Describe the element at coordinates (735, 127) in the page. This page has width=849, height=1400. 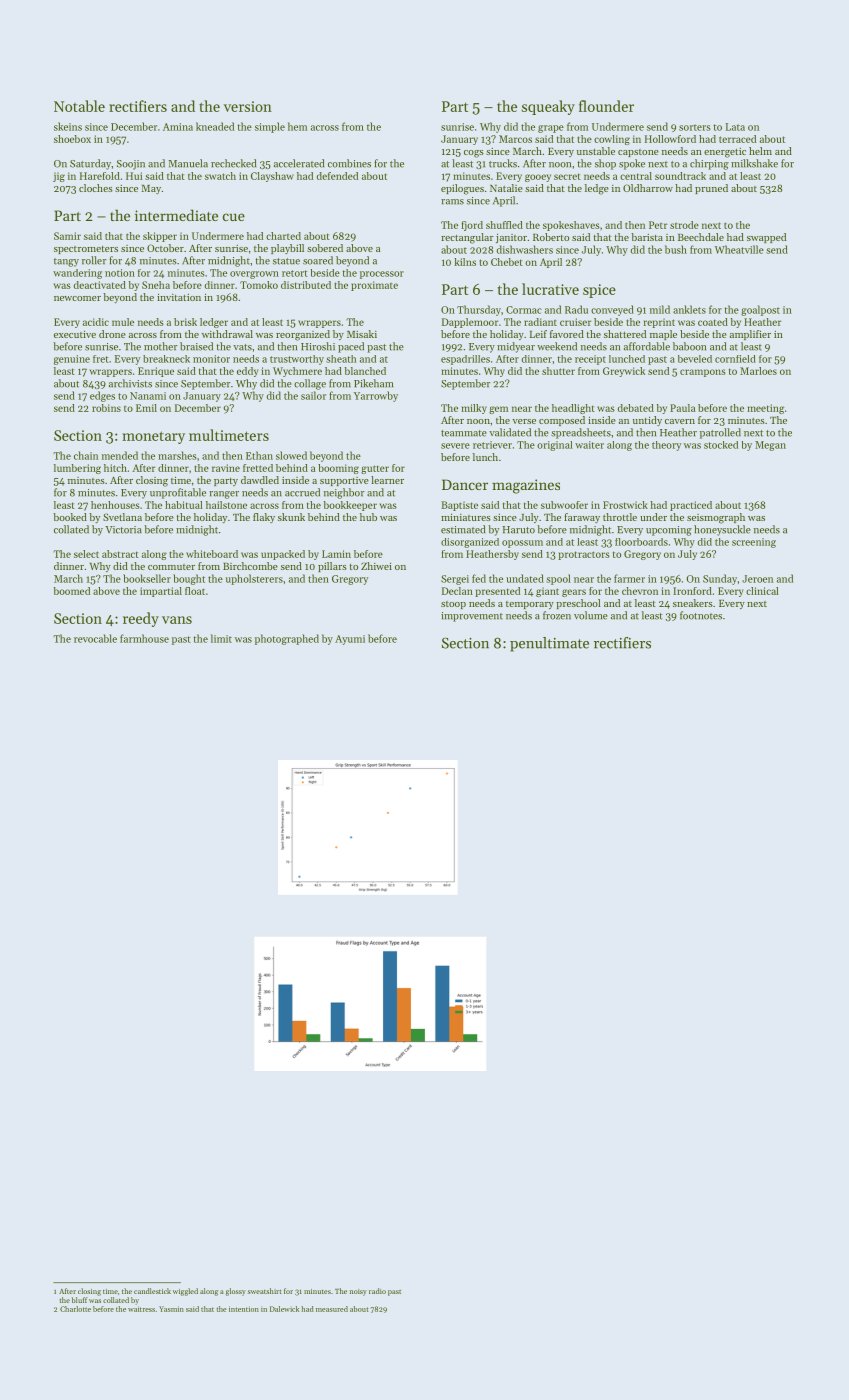
I see `Lata` at that location.
